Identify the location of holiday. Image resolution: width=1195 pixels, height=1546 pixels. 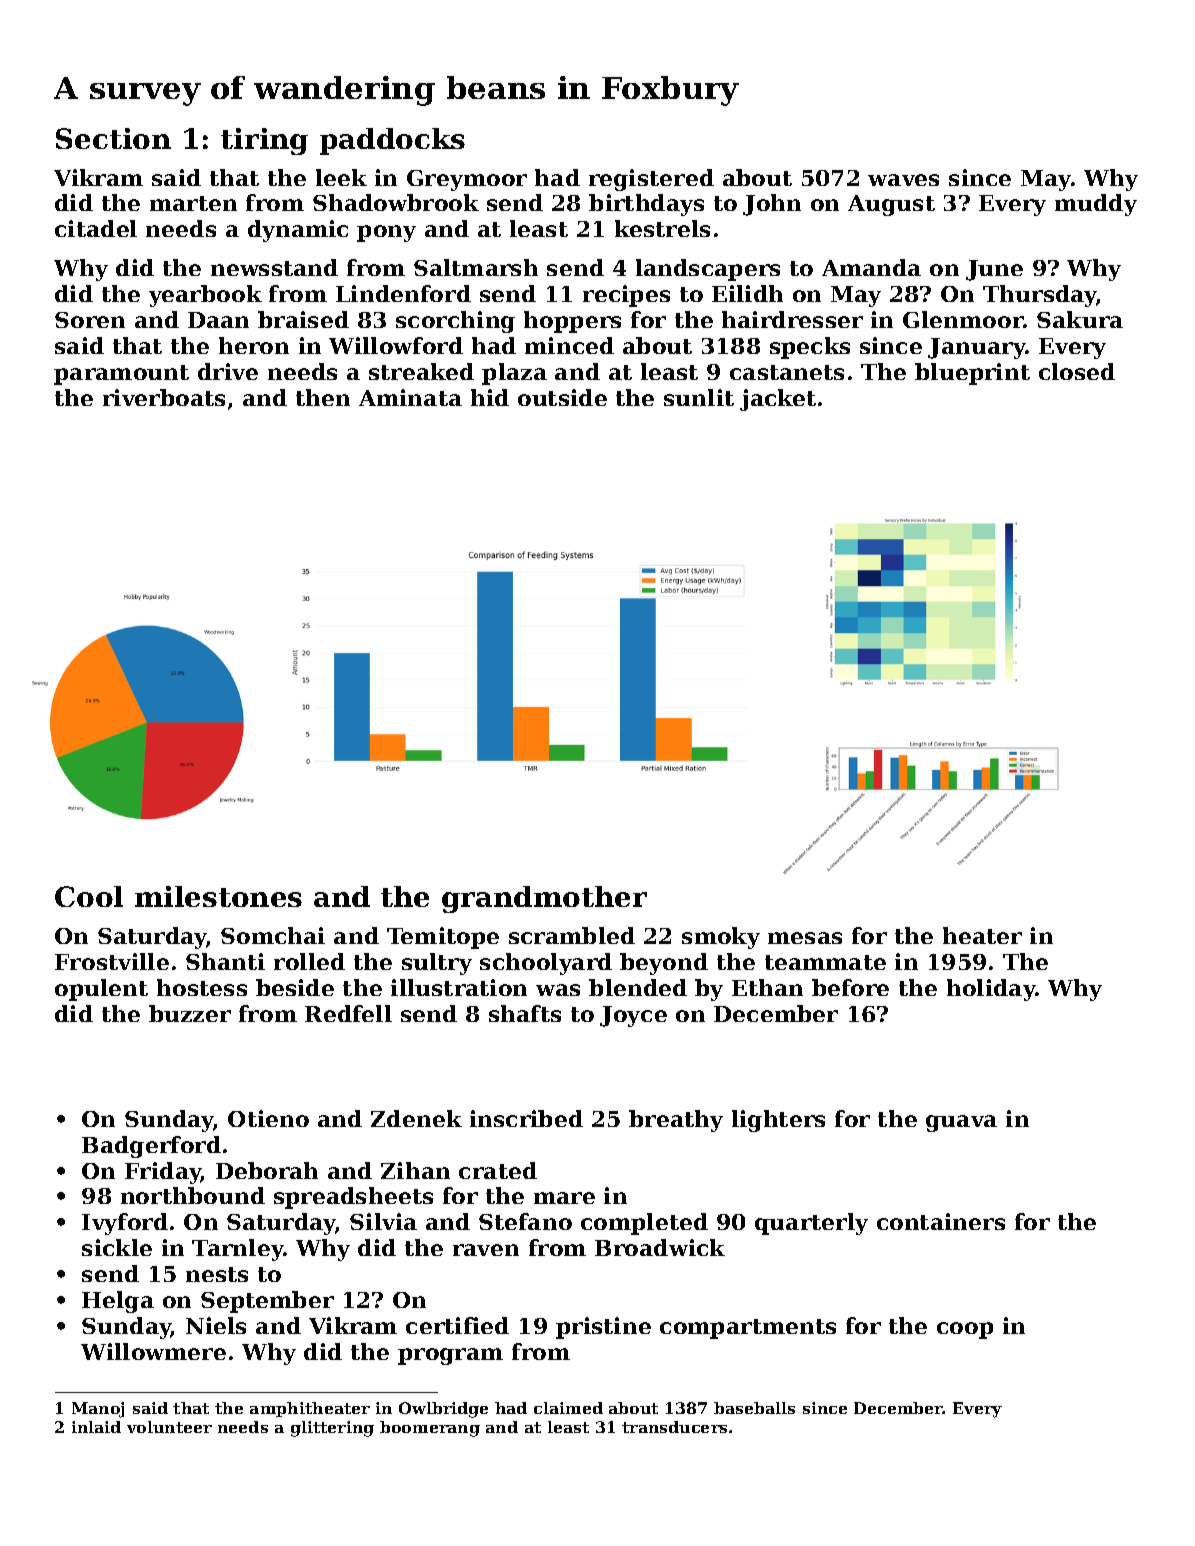
(991, 990).
